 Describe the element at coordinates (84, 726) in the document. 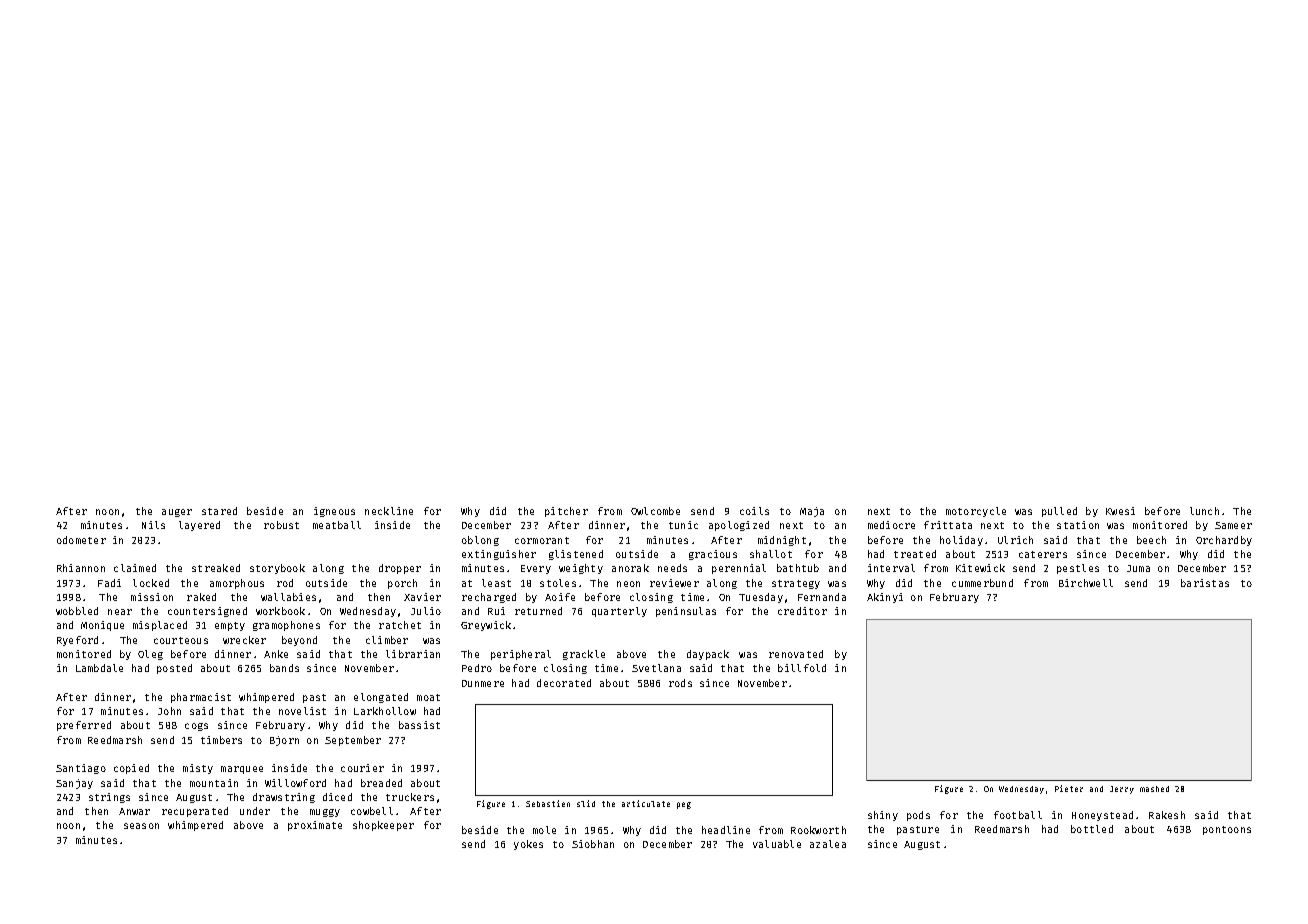

I see `preferred` at that location.
